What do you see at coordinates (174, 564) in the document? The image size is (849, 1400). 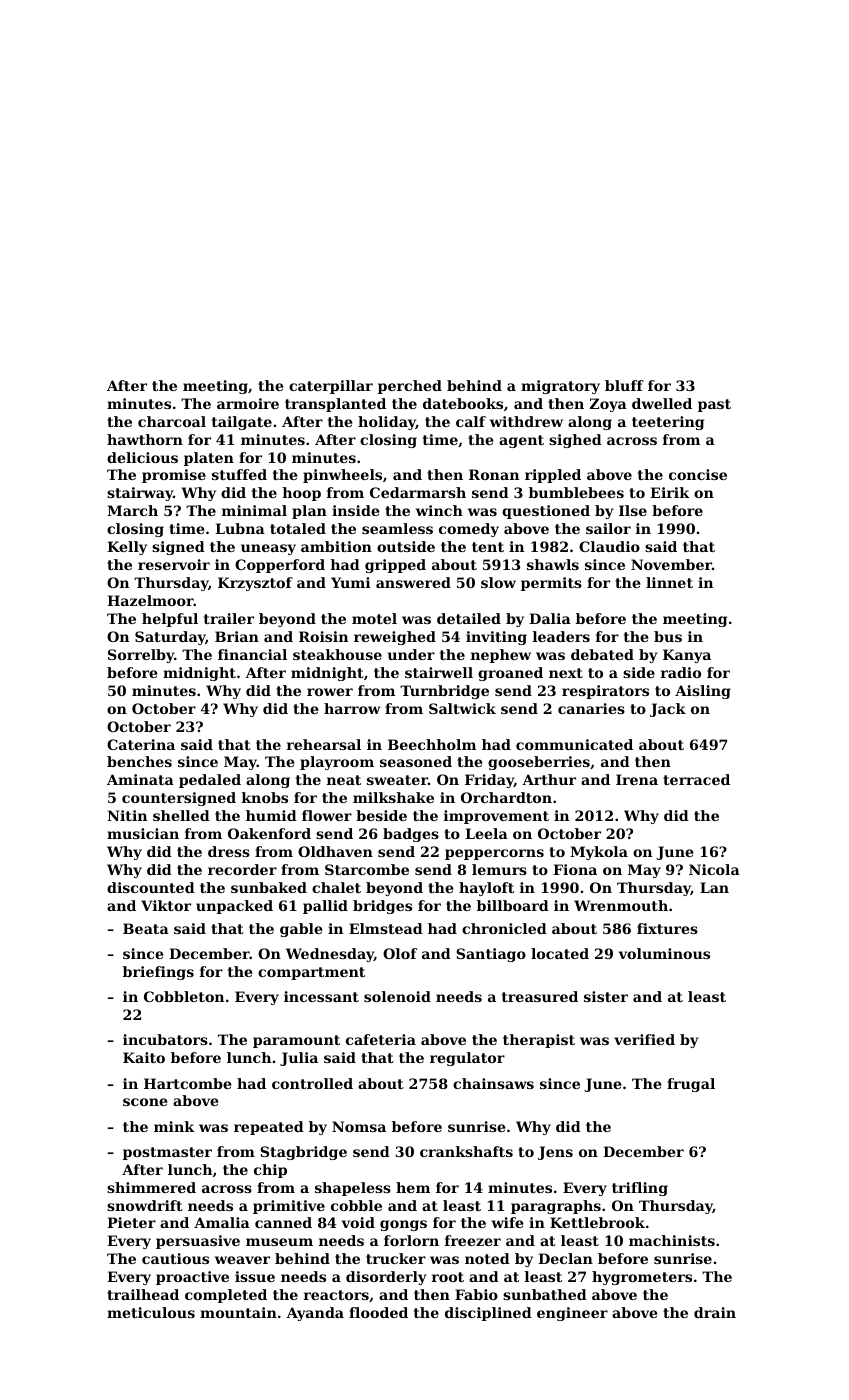 I see `reservoir` at bounding box center [174, 564].
